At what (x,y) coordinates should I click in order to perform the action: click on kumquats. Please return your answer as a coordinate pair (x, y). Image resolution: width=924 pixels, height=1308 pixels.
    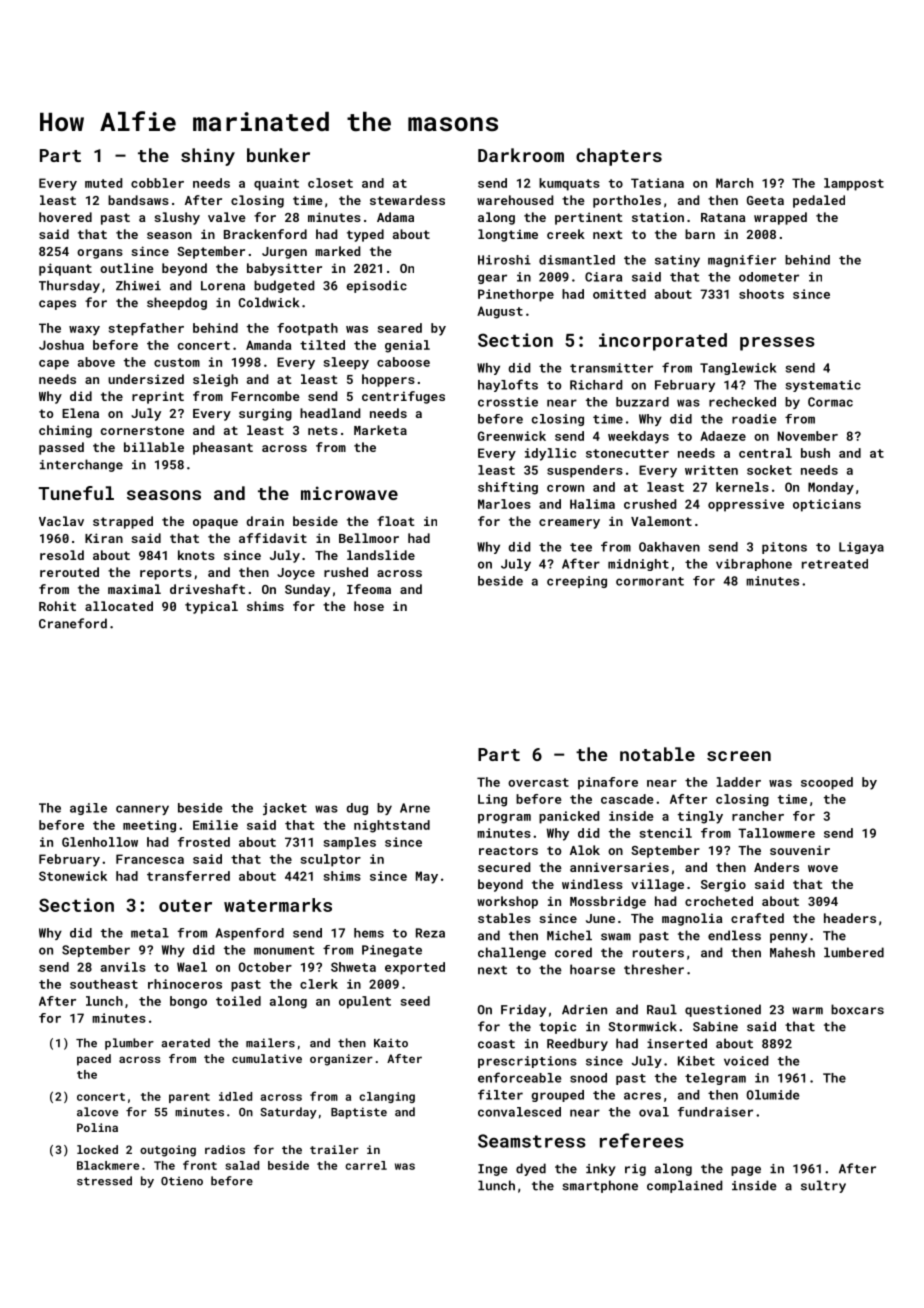
    Looking at the image, I should click on (569, 184).
